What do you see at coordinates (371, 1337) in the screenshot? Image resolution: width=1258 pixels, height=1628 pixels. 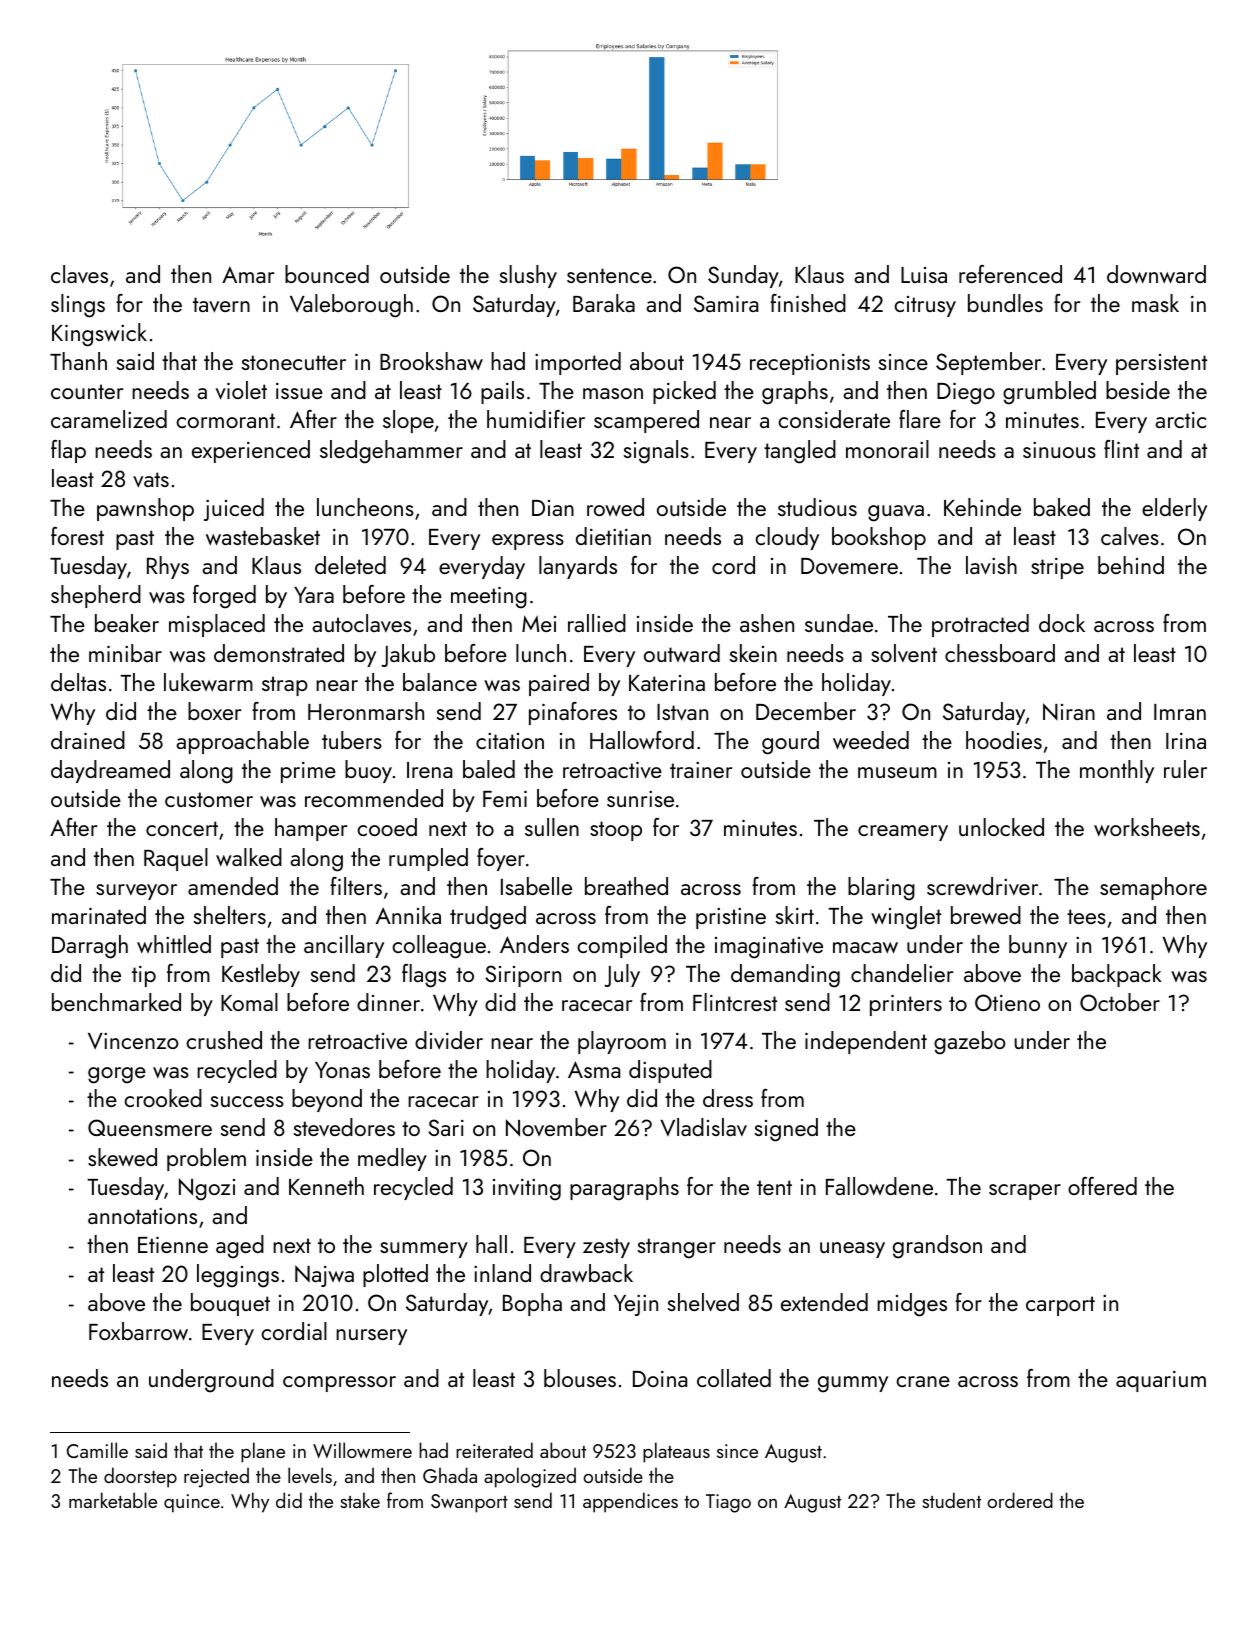 I see `nursery` at bounding box center [371, 1337].
